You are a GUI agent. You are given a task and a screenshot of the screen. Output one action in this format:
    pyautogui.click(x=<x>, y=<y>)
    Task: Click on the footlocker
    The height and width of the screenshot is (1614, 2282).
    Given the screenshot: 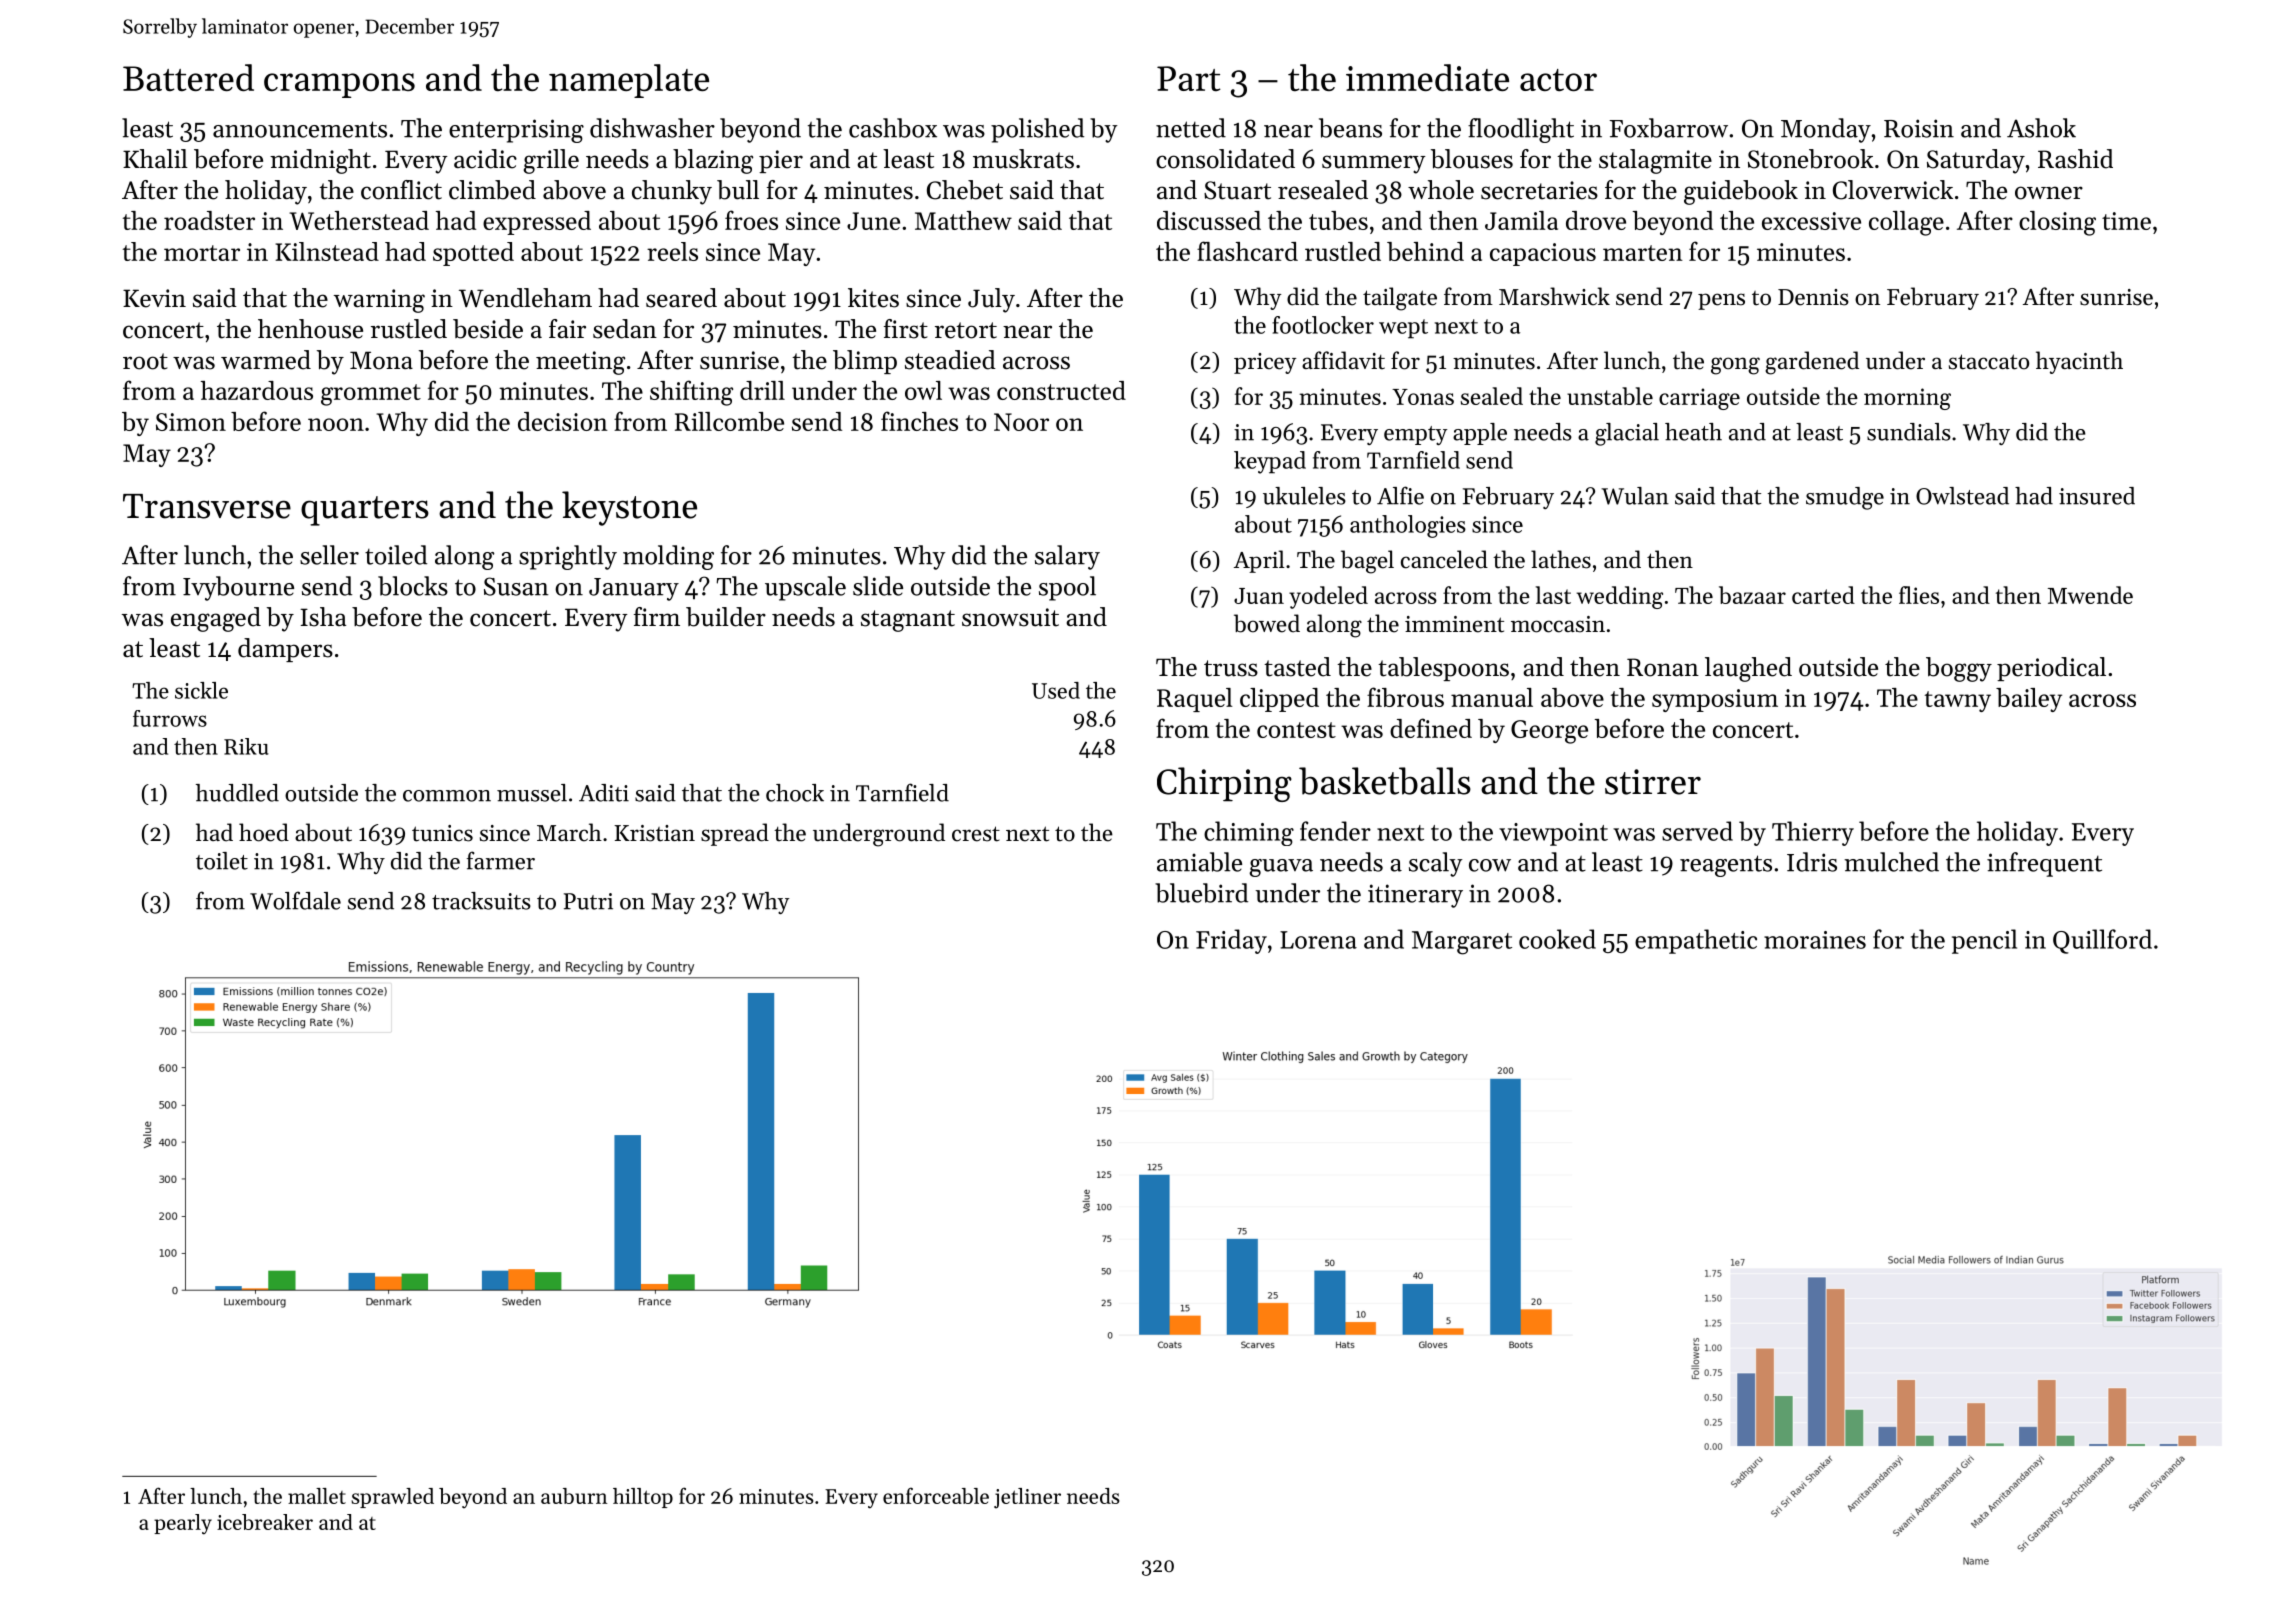 What is the action you would take?
    pyautogui.click(x=1323, y=325)
